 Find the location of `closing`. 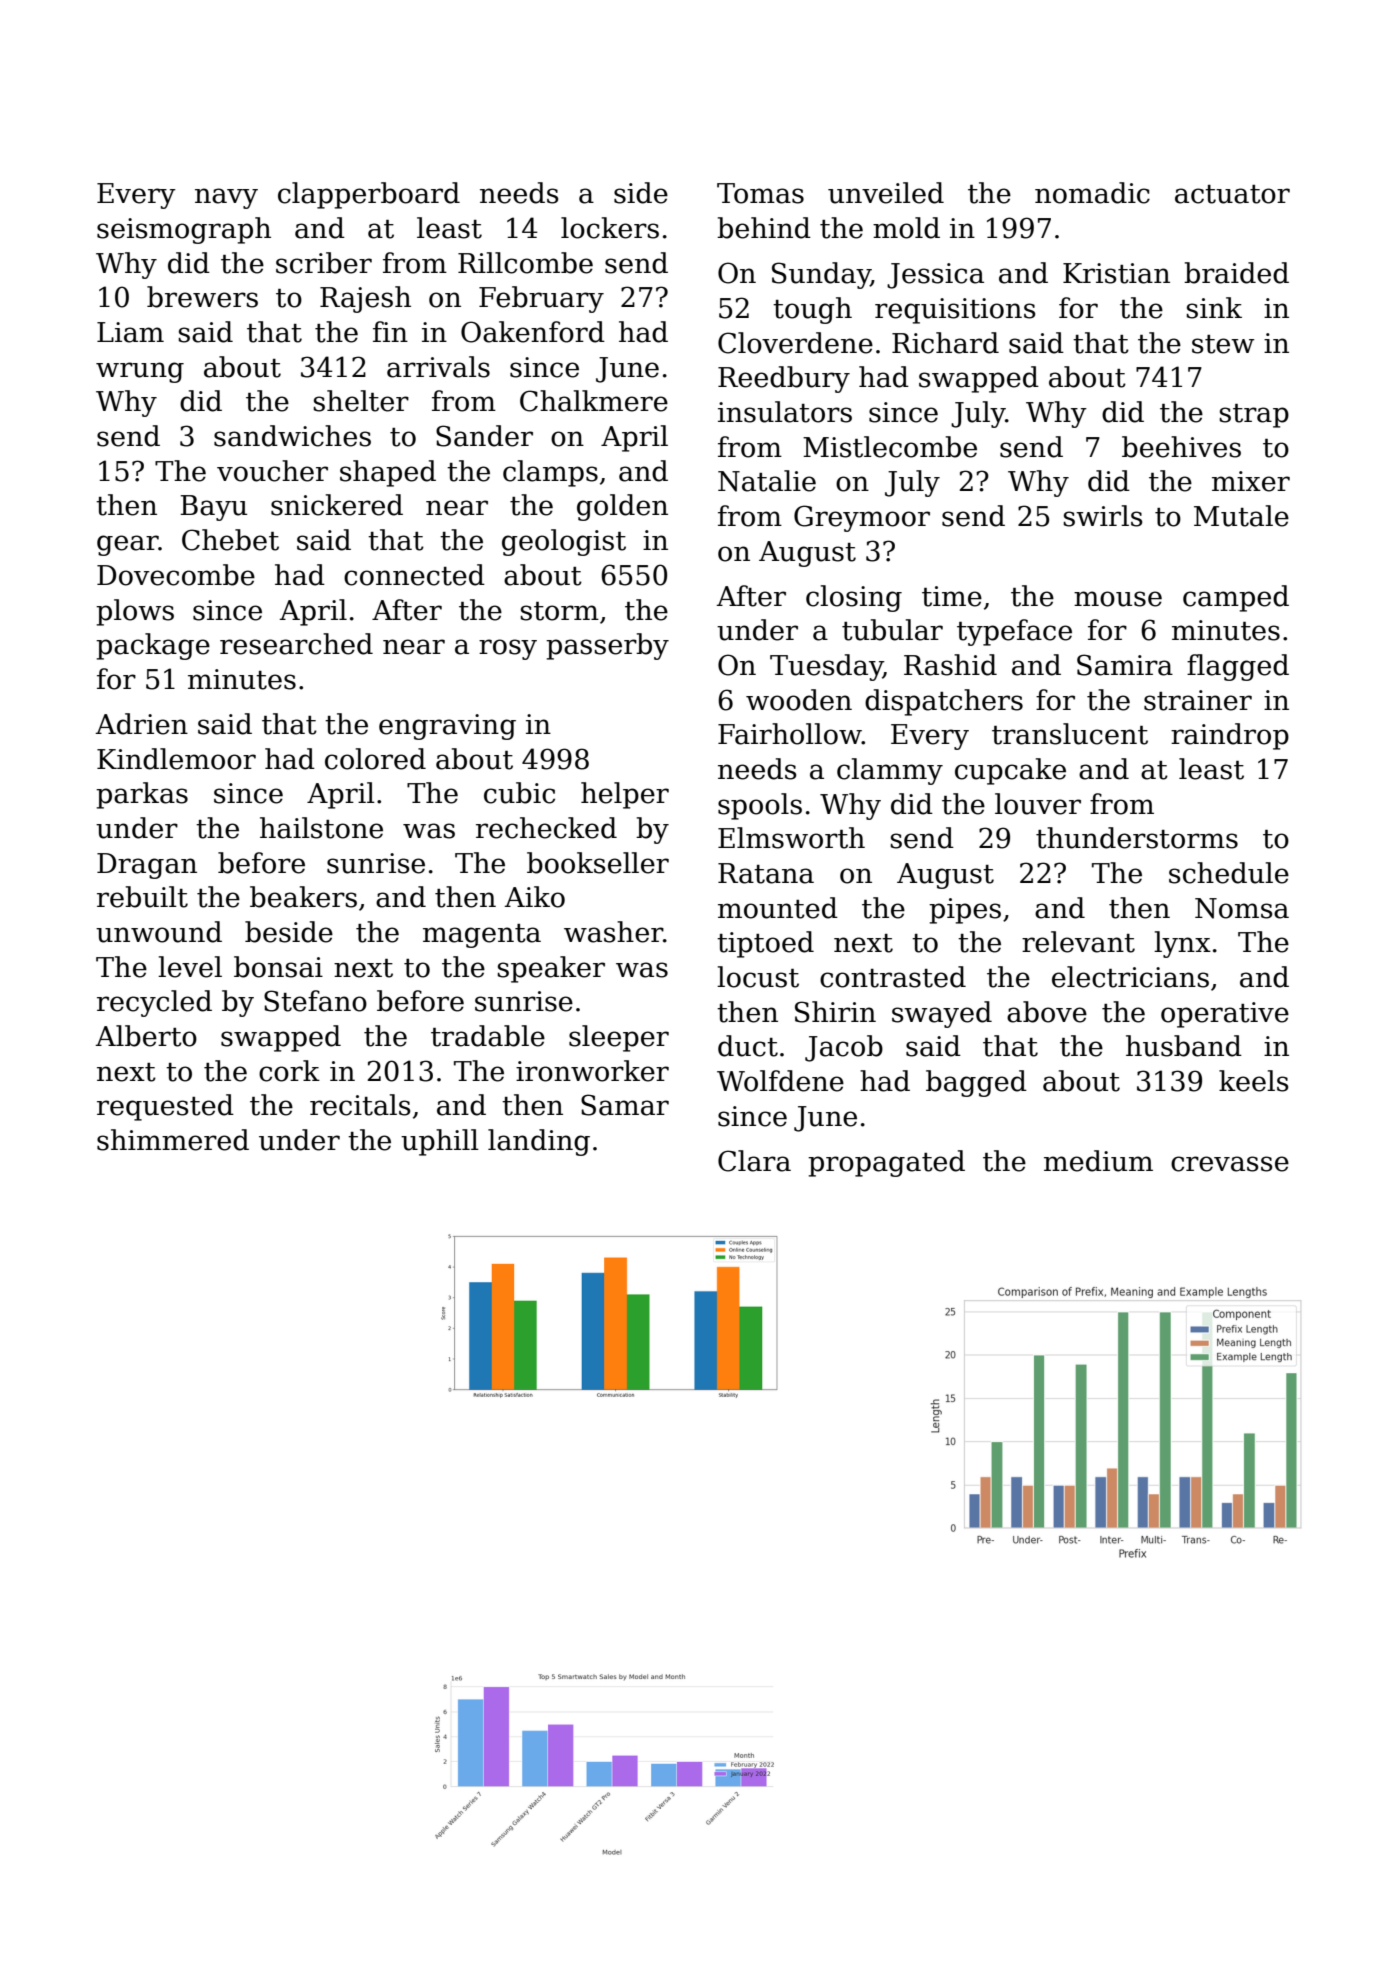

closing is located at coordinates (854, 598).
